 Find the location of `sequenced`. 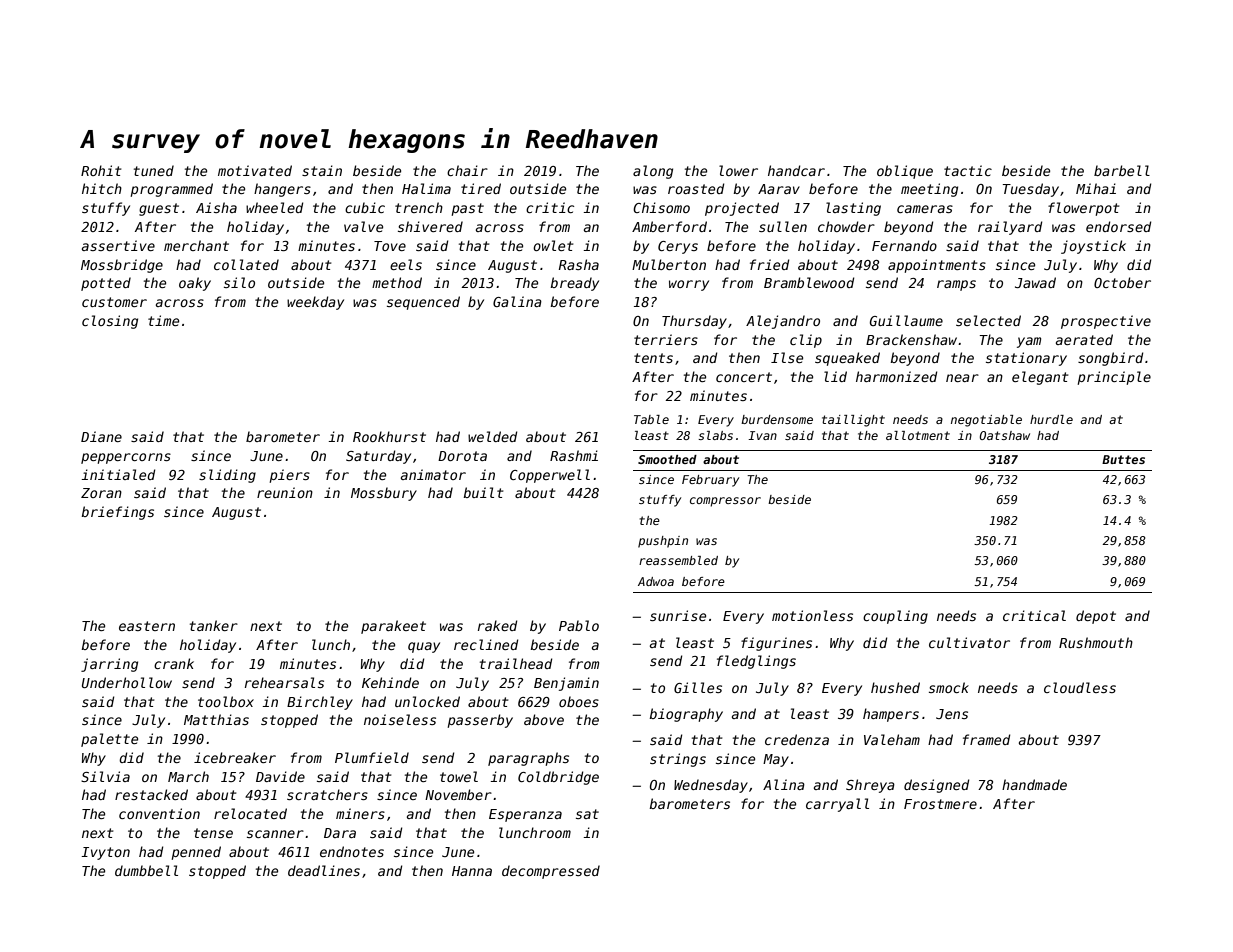

sequenced is located at coordinates (423, 303).
